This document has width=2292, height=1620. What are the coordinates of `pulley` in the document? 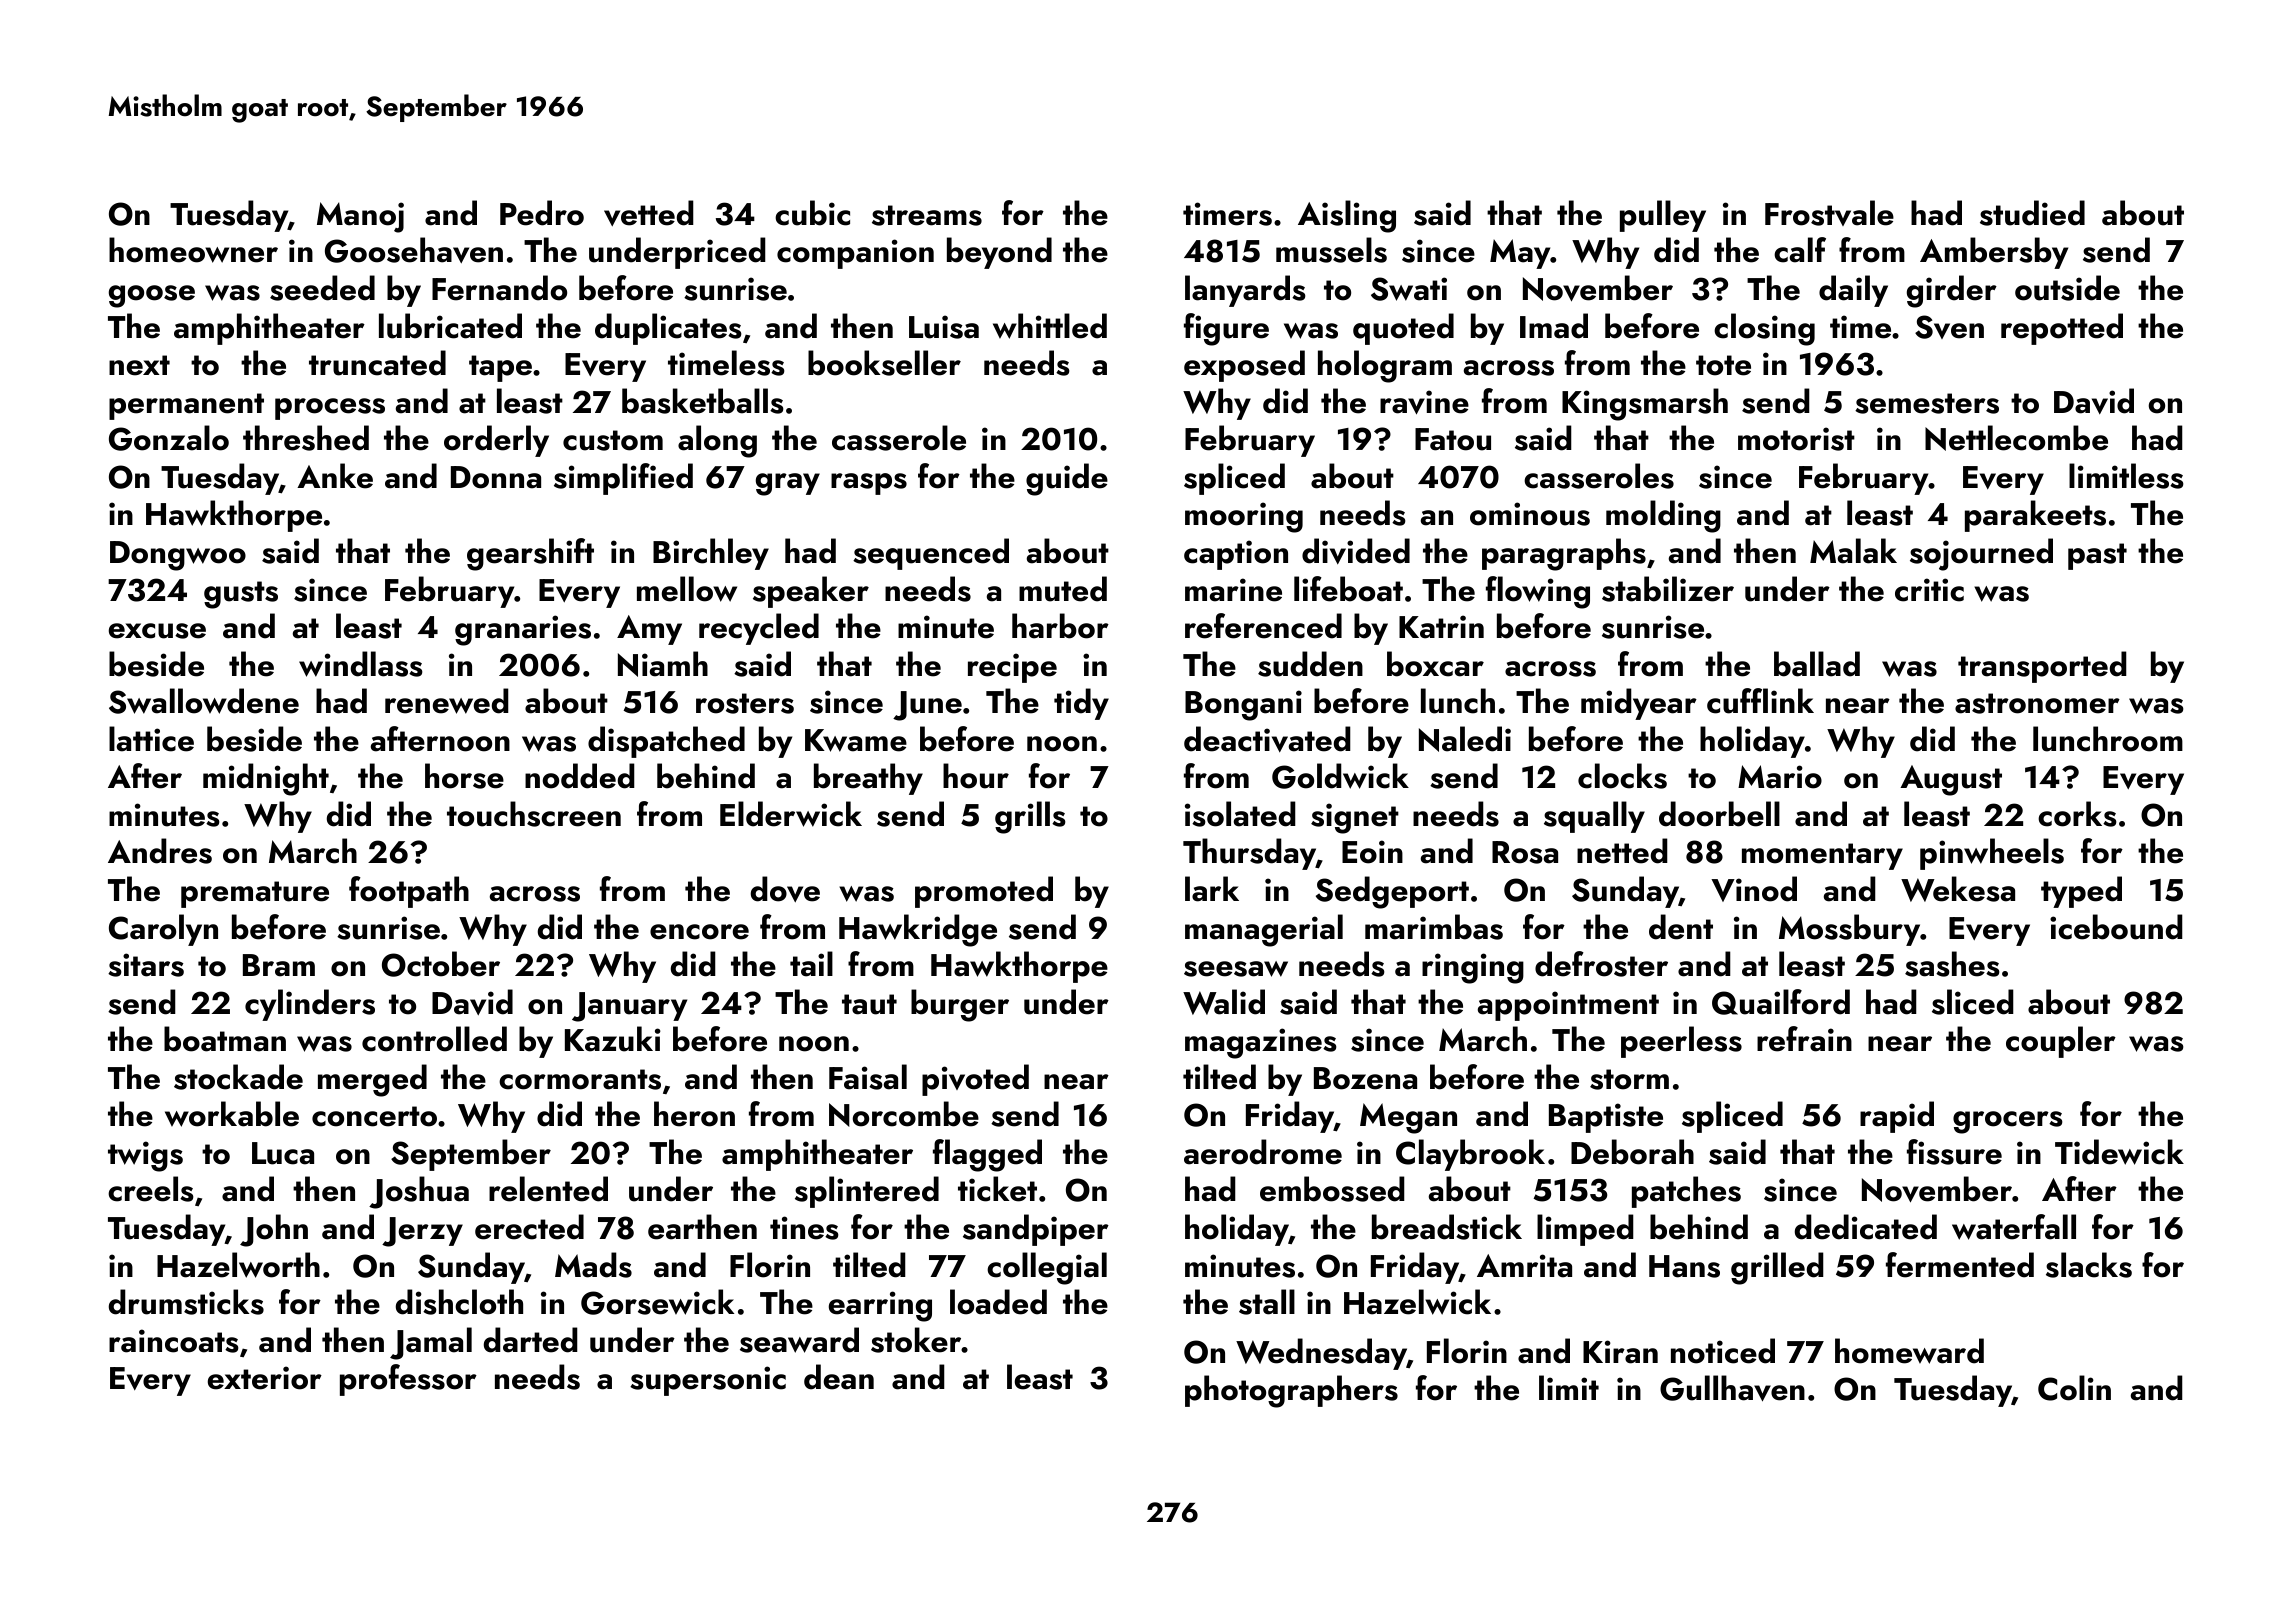 It's located at (1663, 216).
